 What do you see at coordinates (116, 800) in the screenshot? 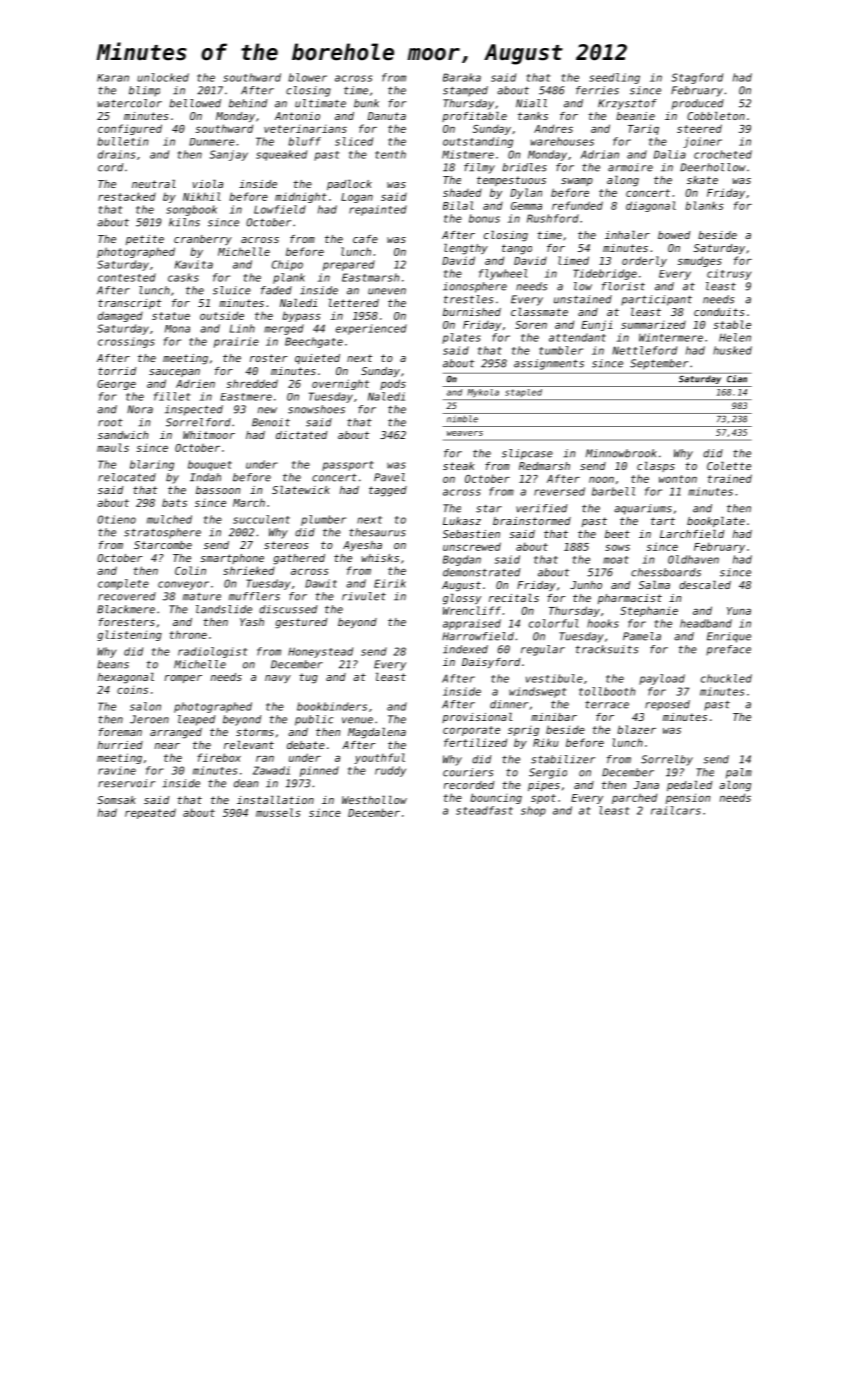
I see `Somsak` at bounding box center [116, 800].
